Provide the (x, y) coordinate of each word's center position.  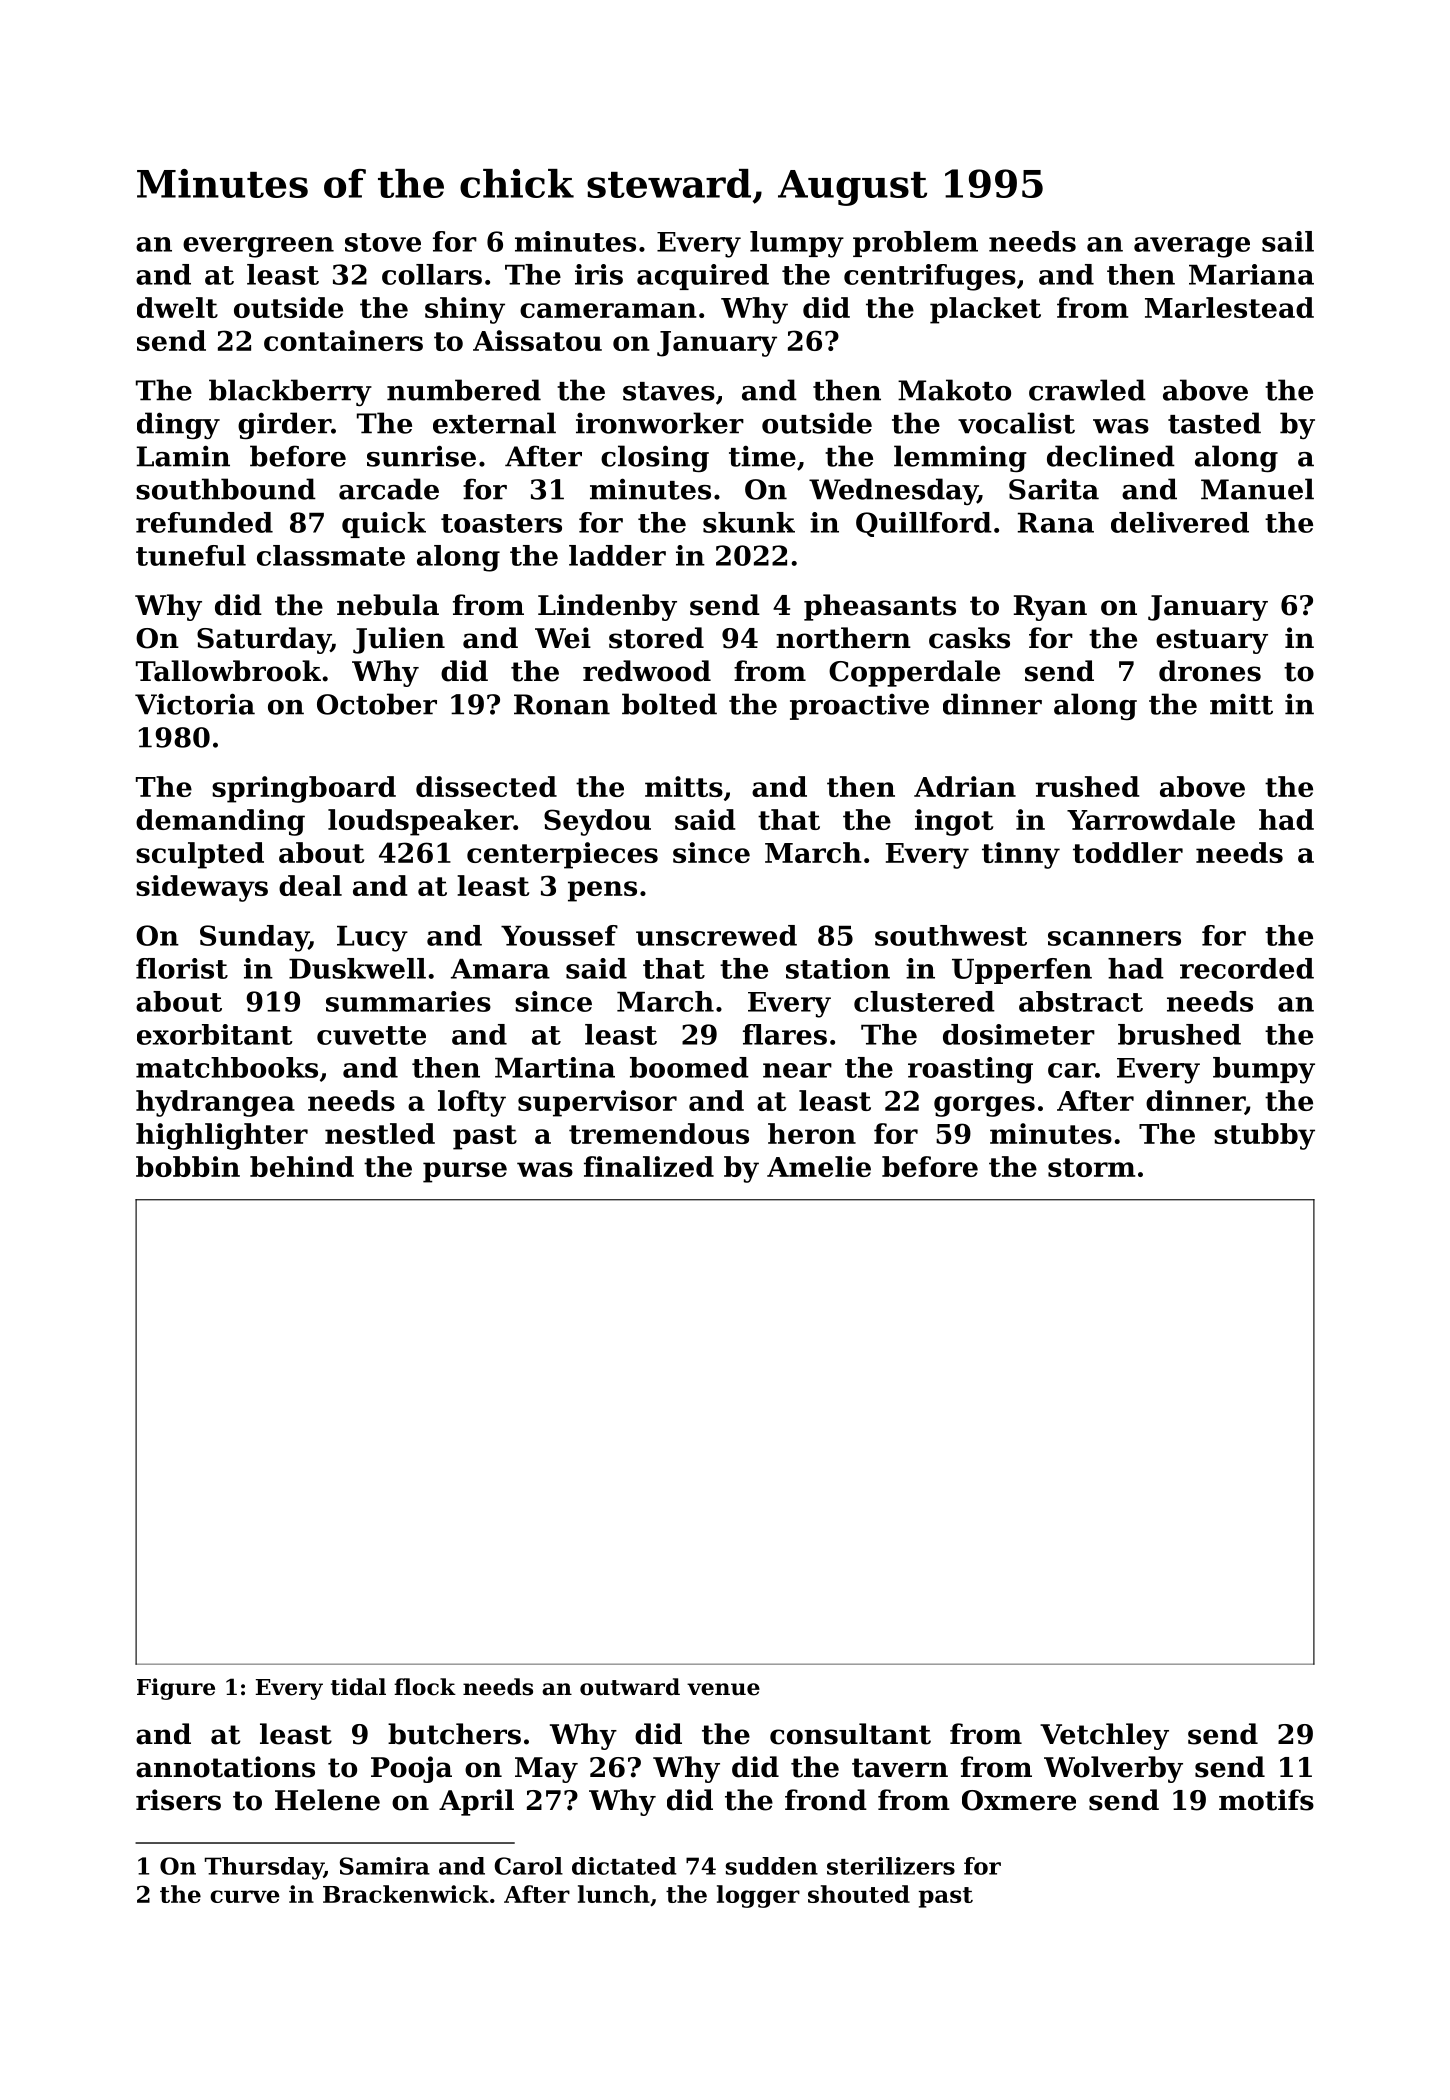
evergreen (258, 247)
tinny (1021, 855)
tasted (1214, 423)
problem (915, 244)
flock (425, 1687)
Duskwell (357, 968)
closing (655, 458)
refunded (204, 522)
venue (723, 1689)
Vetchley (1104, 1736)
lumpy (797, 244)
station (838, 968)
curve (245, 1896)
